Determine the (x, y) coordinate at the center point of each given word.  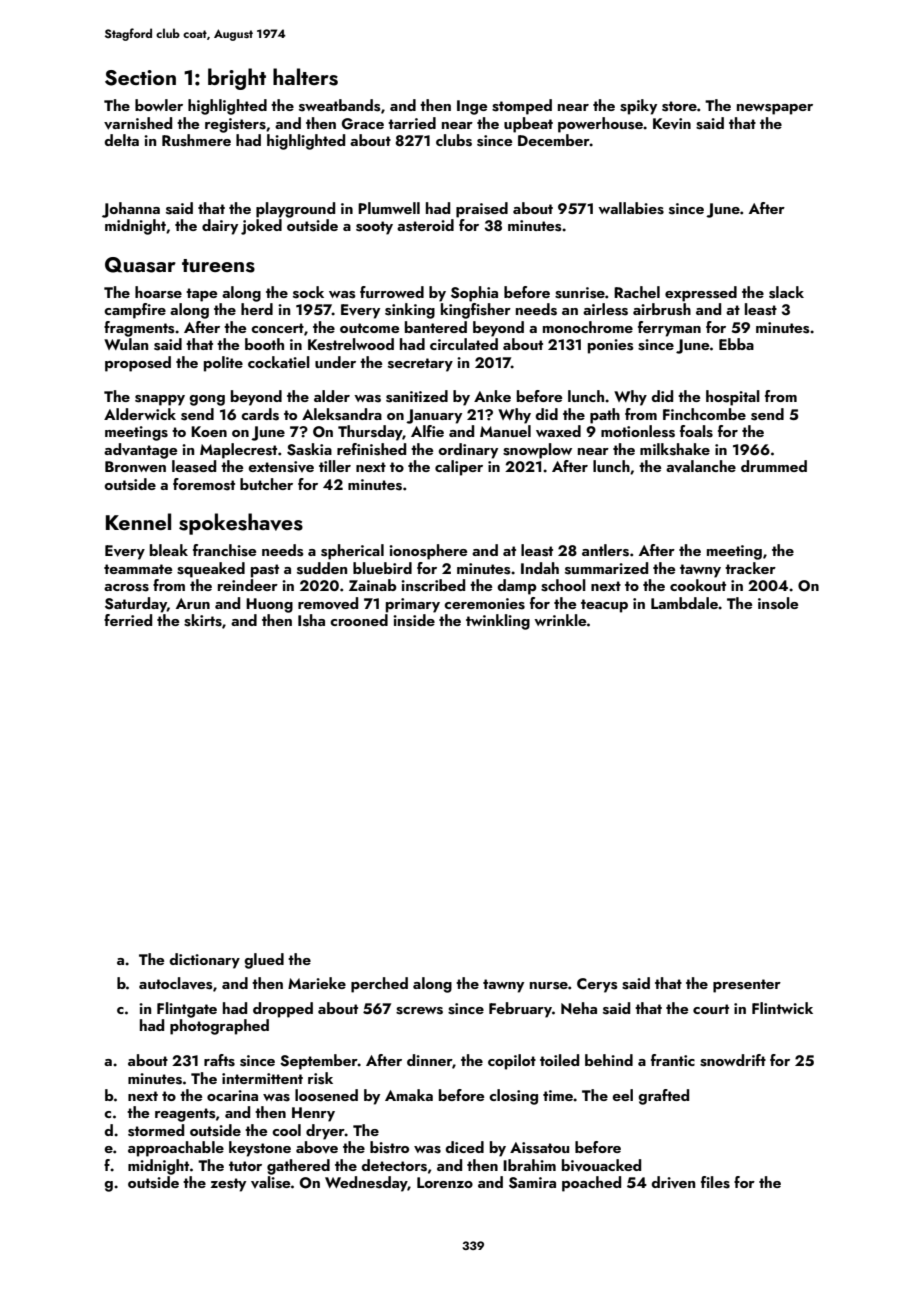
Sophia (474, 294)
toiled (559, 1060)
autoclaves (175, 983)
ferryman (669, 329)
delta (121, 140)
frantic (673, 1060)
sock (308, 292)
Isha (311, 620)
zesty (228, 1185)
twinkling (498, 622)
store (679, 106)
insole (778, 603)
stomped (522, 107)
